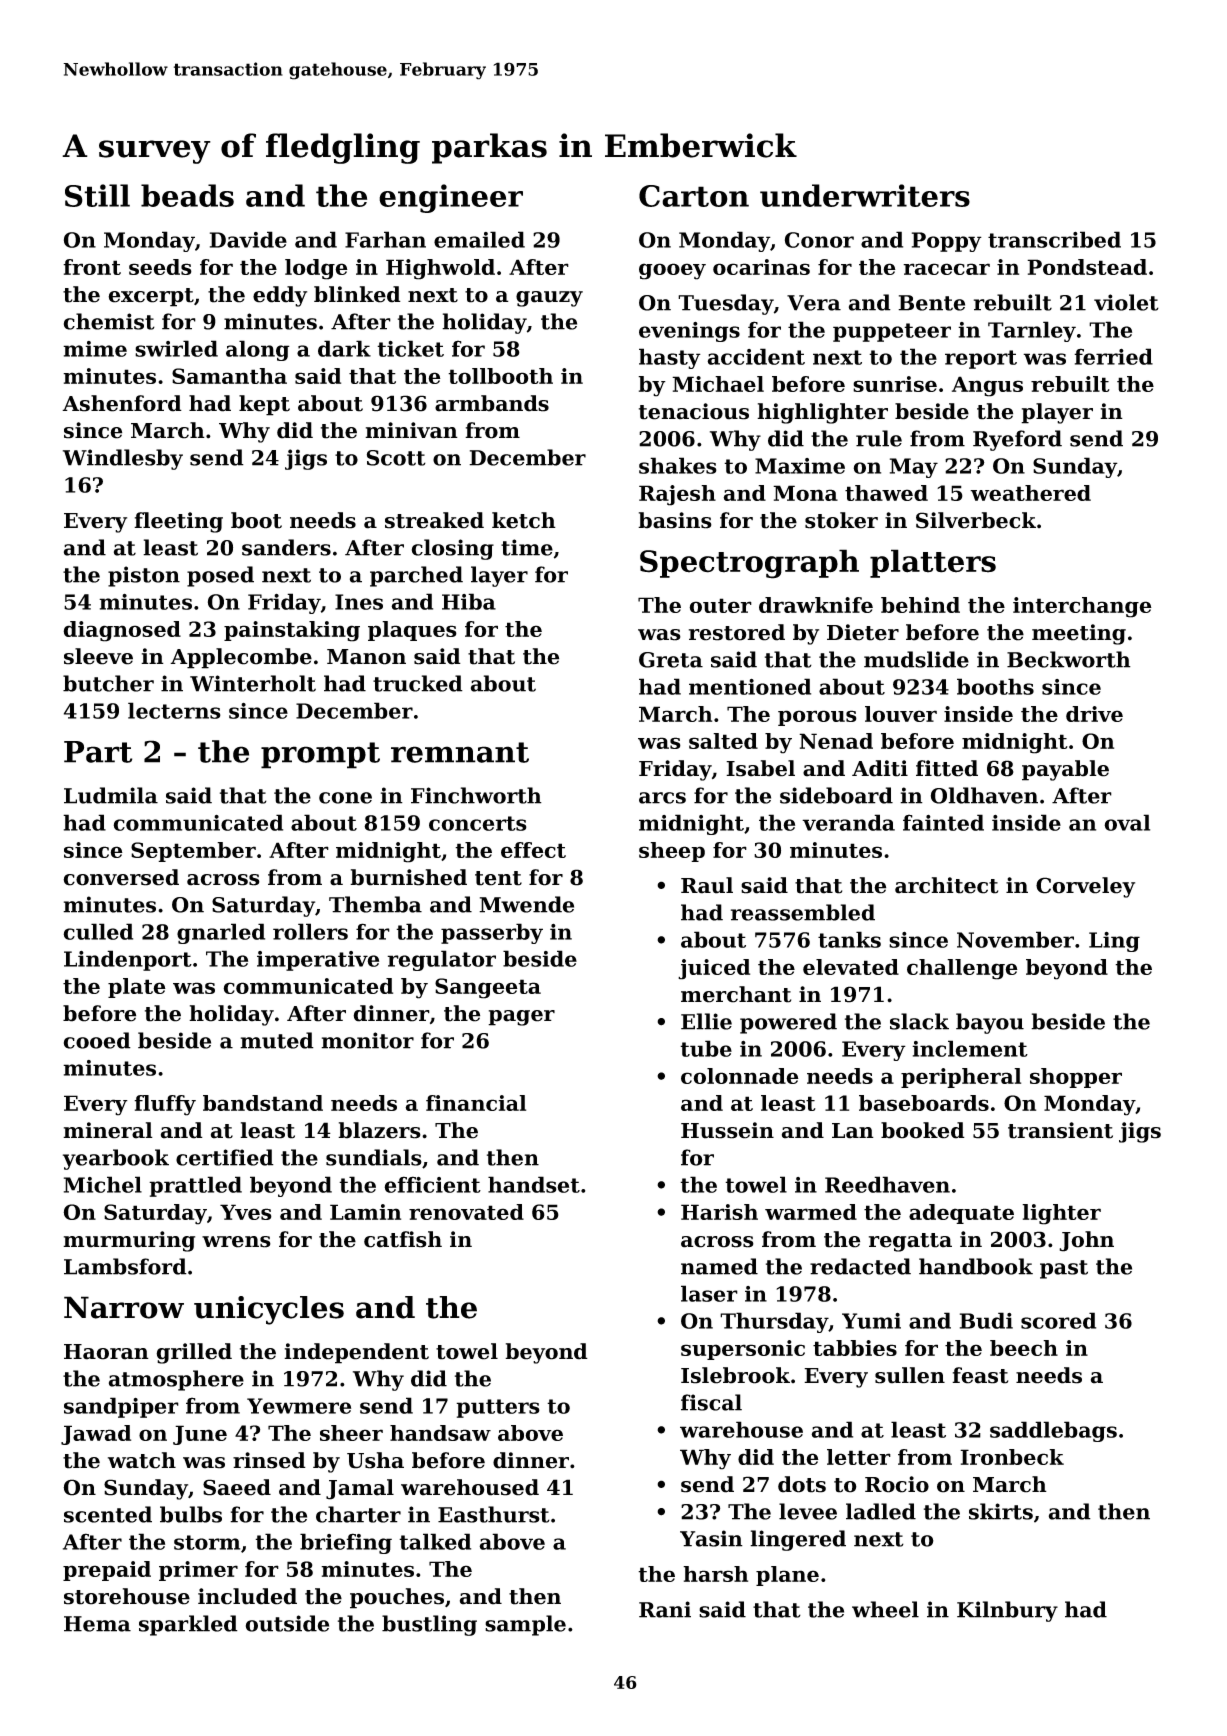  I want to click on Sangeeta, so click(488, 988).
